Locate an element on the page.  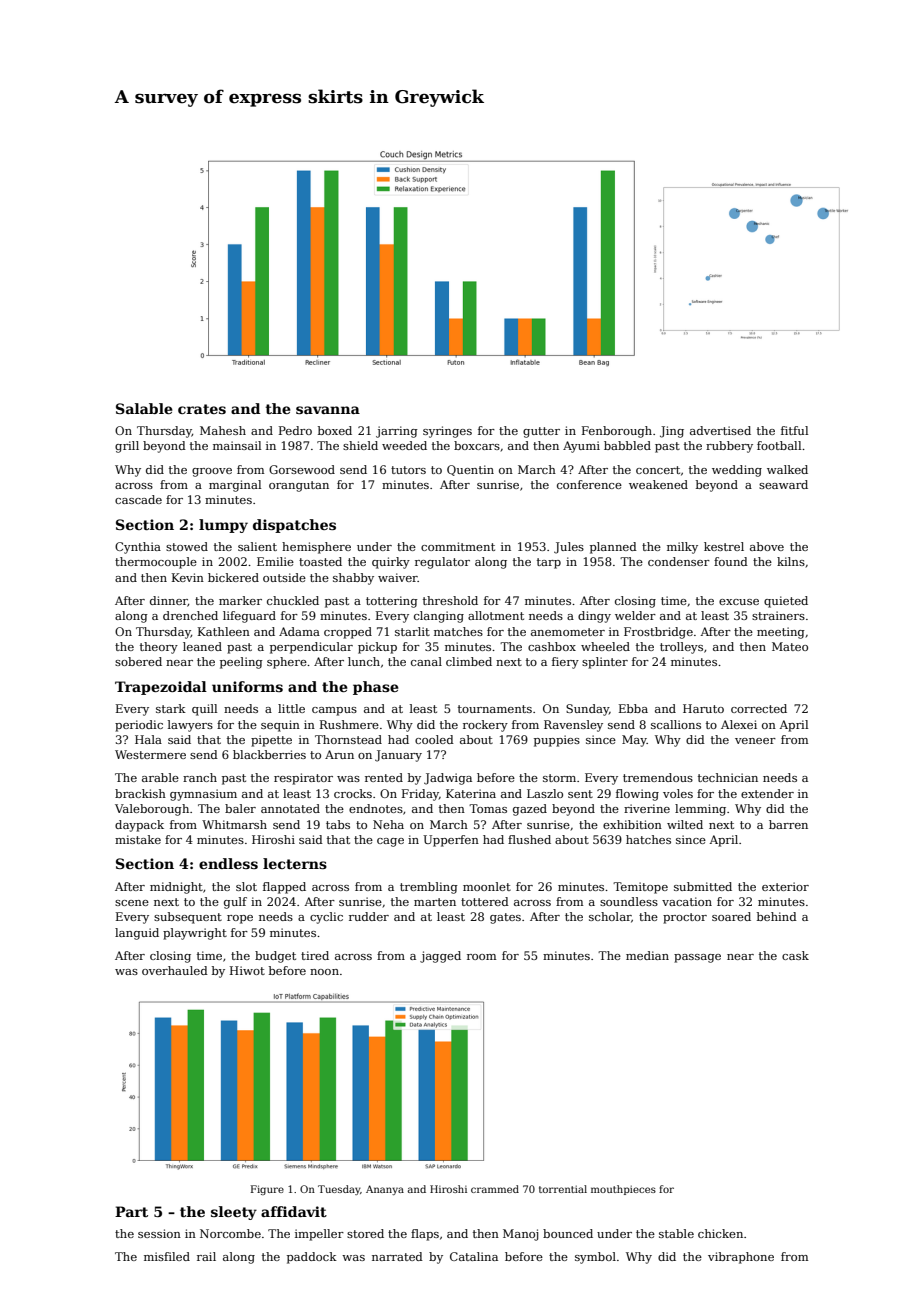
paddock is located at coordinates (312, 1258).
